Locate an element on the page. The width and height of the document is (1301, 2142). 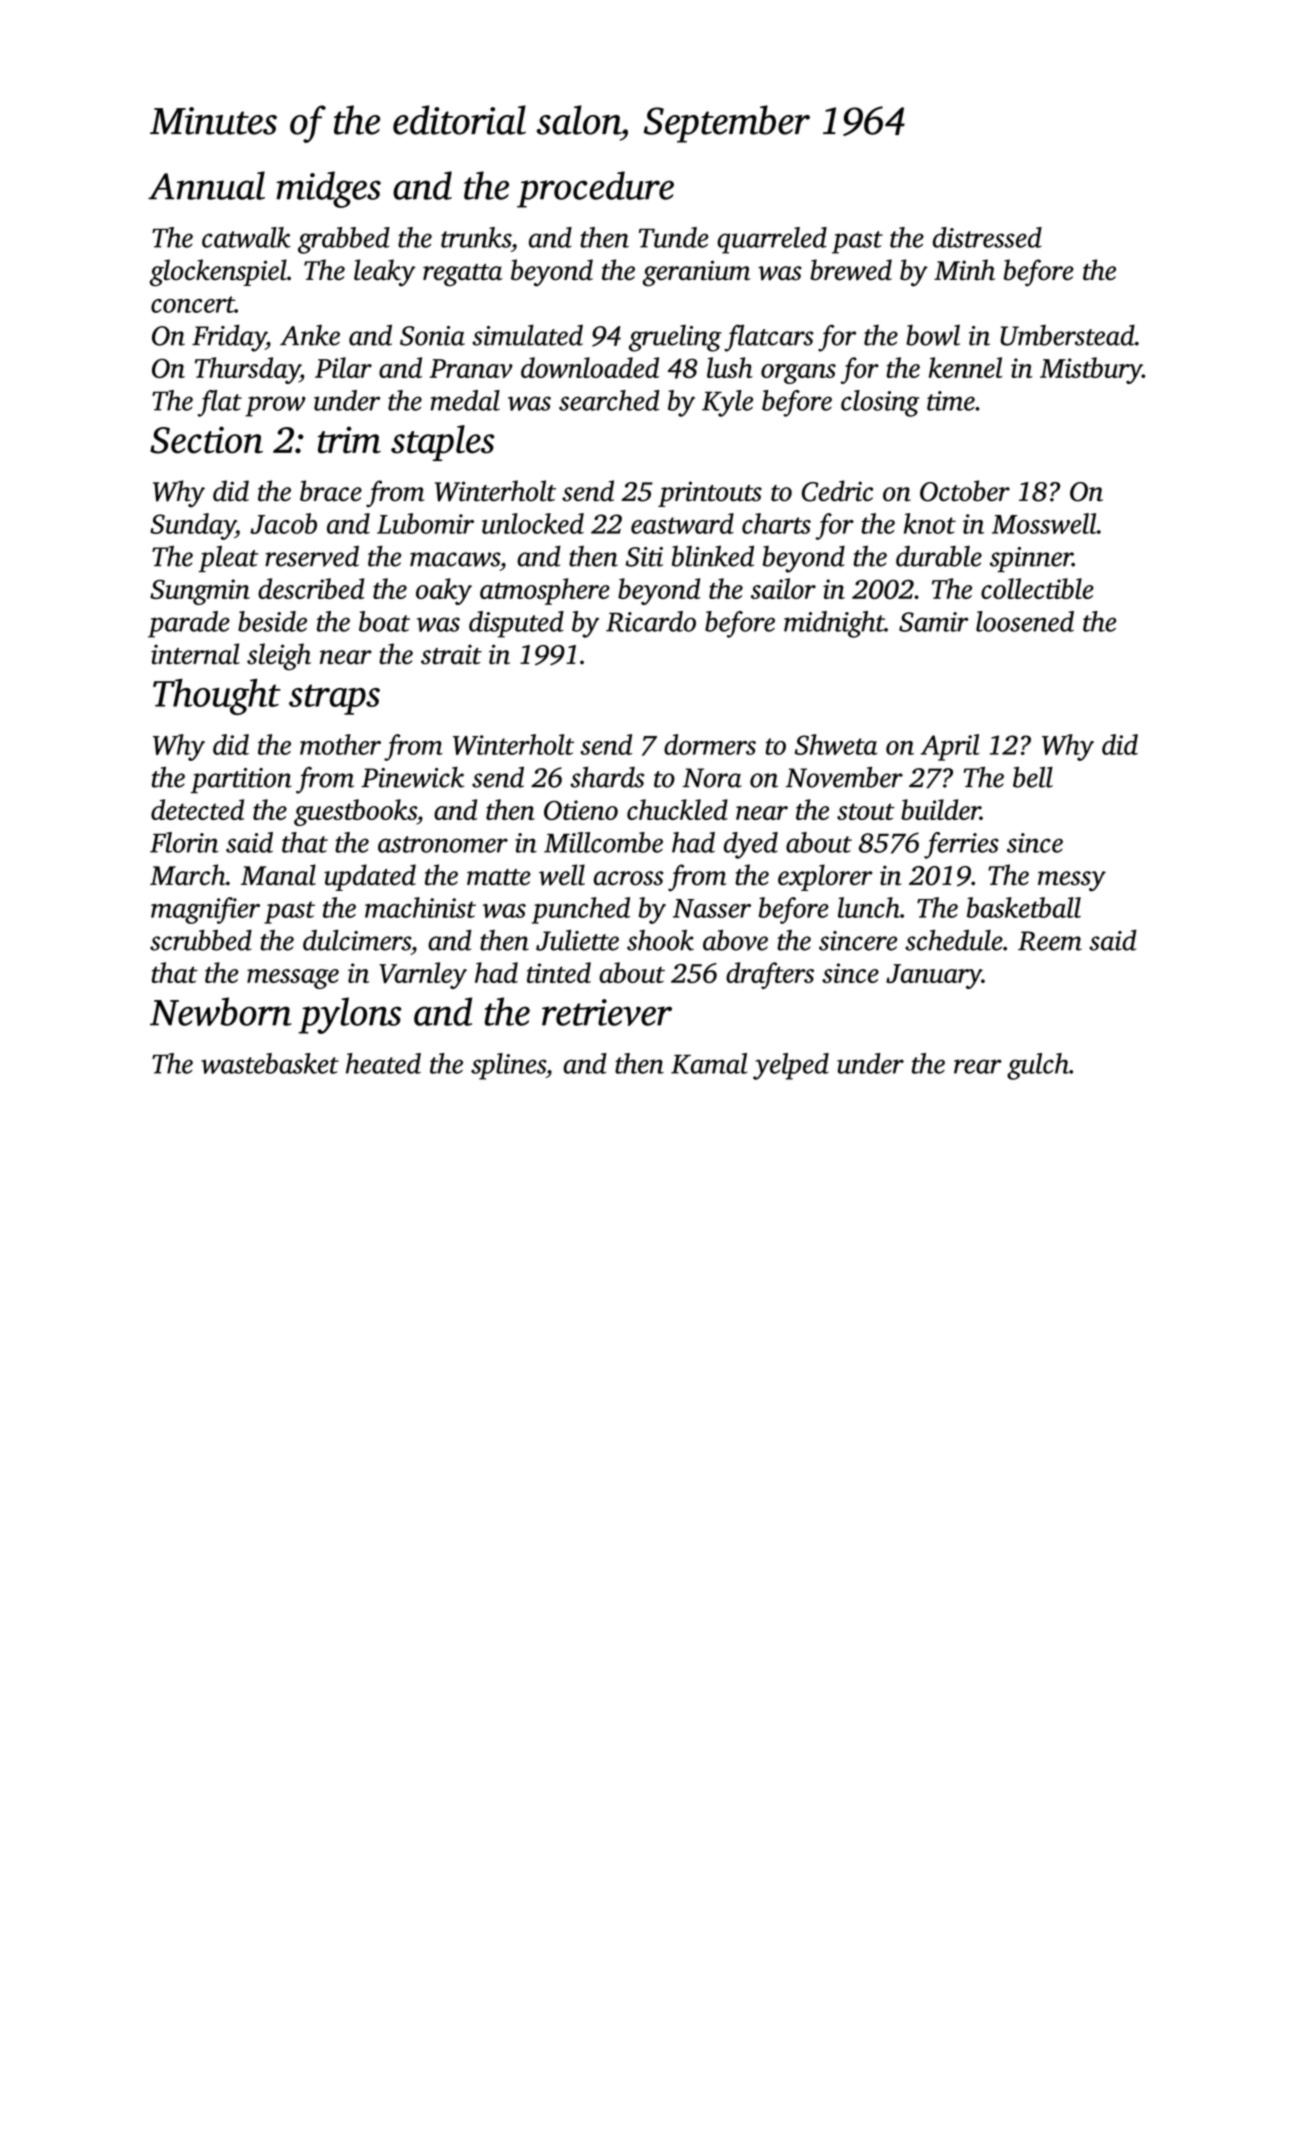
rear is located at coordinates (978, 1066).
